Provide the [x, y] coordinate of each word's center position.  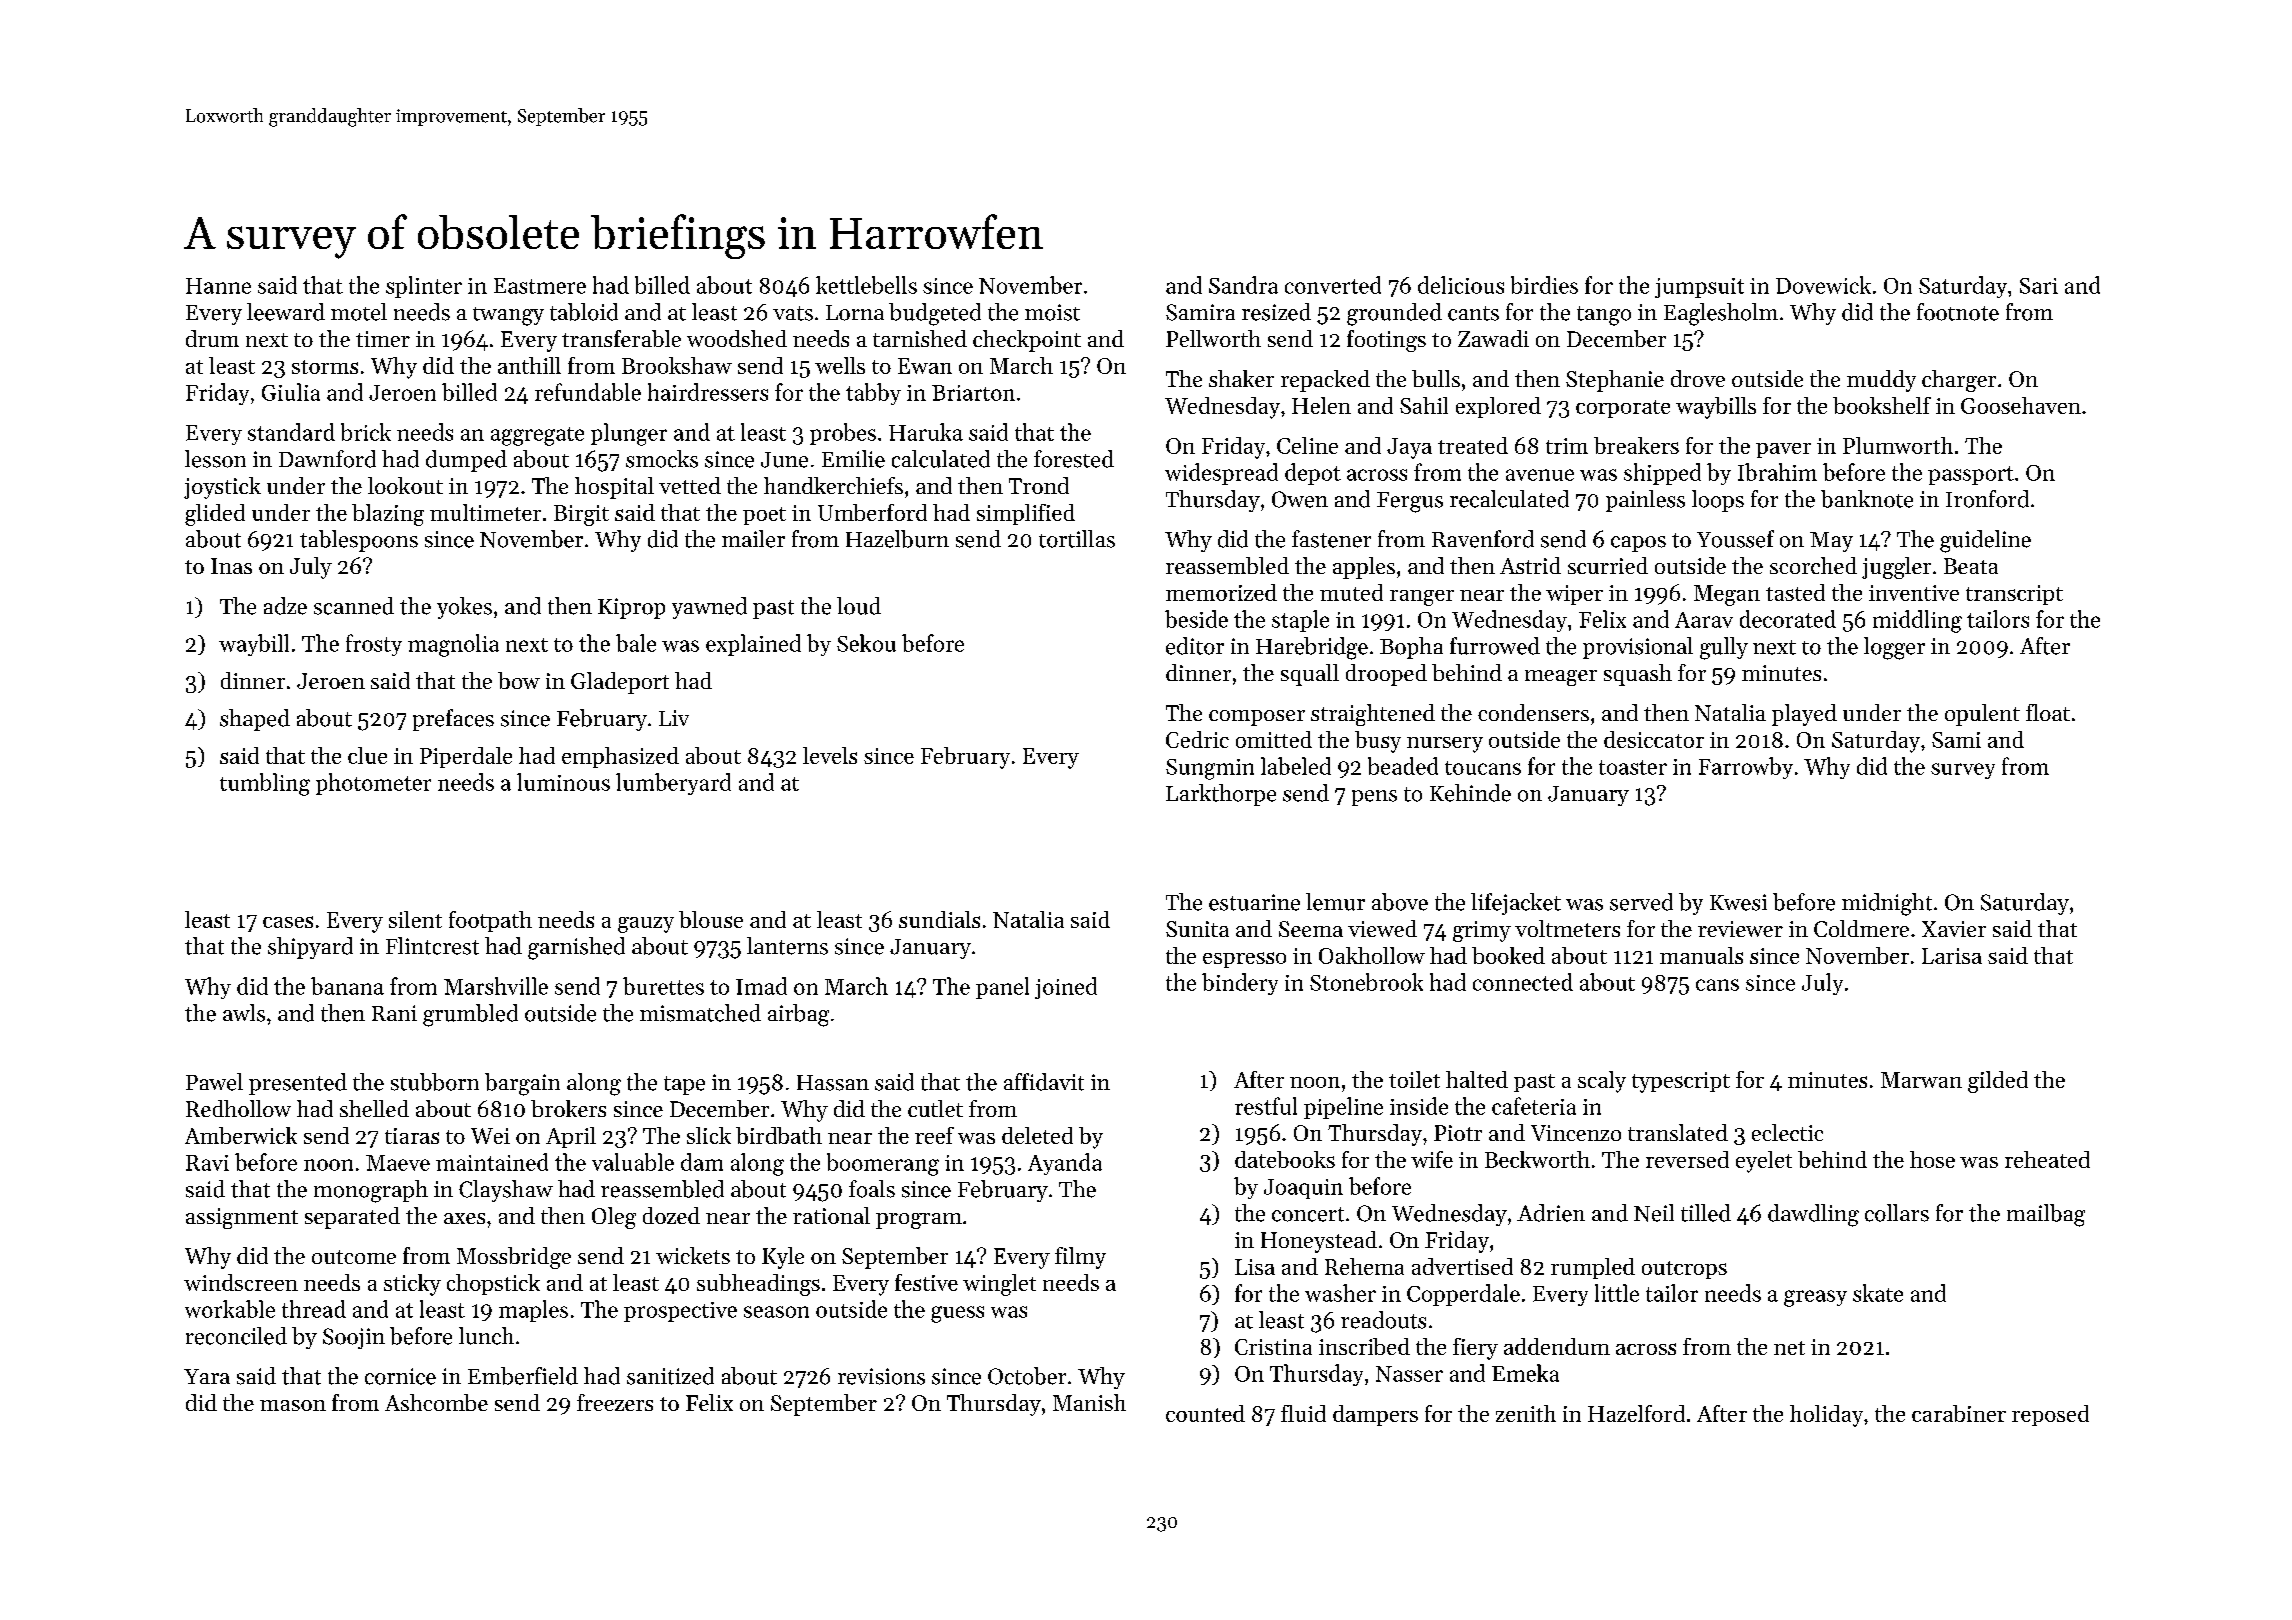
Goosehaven [2021, 405]
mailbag [2046, 1215]
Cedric [1197, 739]
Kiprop [631, 608]
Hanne [218, 286]
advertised [1462, 1266]
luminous [563, 782]
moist [1052, 312]
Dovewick [1823, 285]
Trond [1039, 485]
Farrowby [1746, 768]
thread [314, 1309]
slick [709, 1135]
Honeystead [1319, 1242]
